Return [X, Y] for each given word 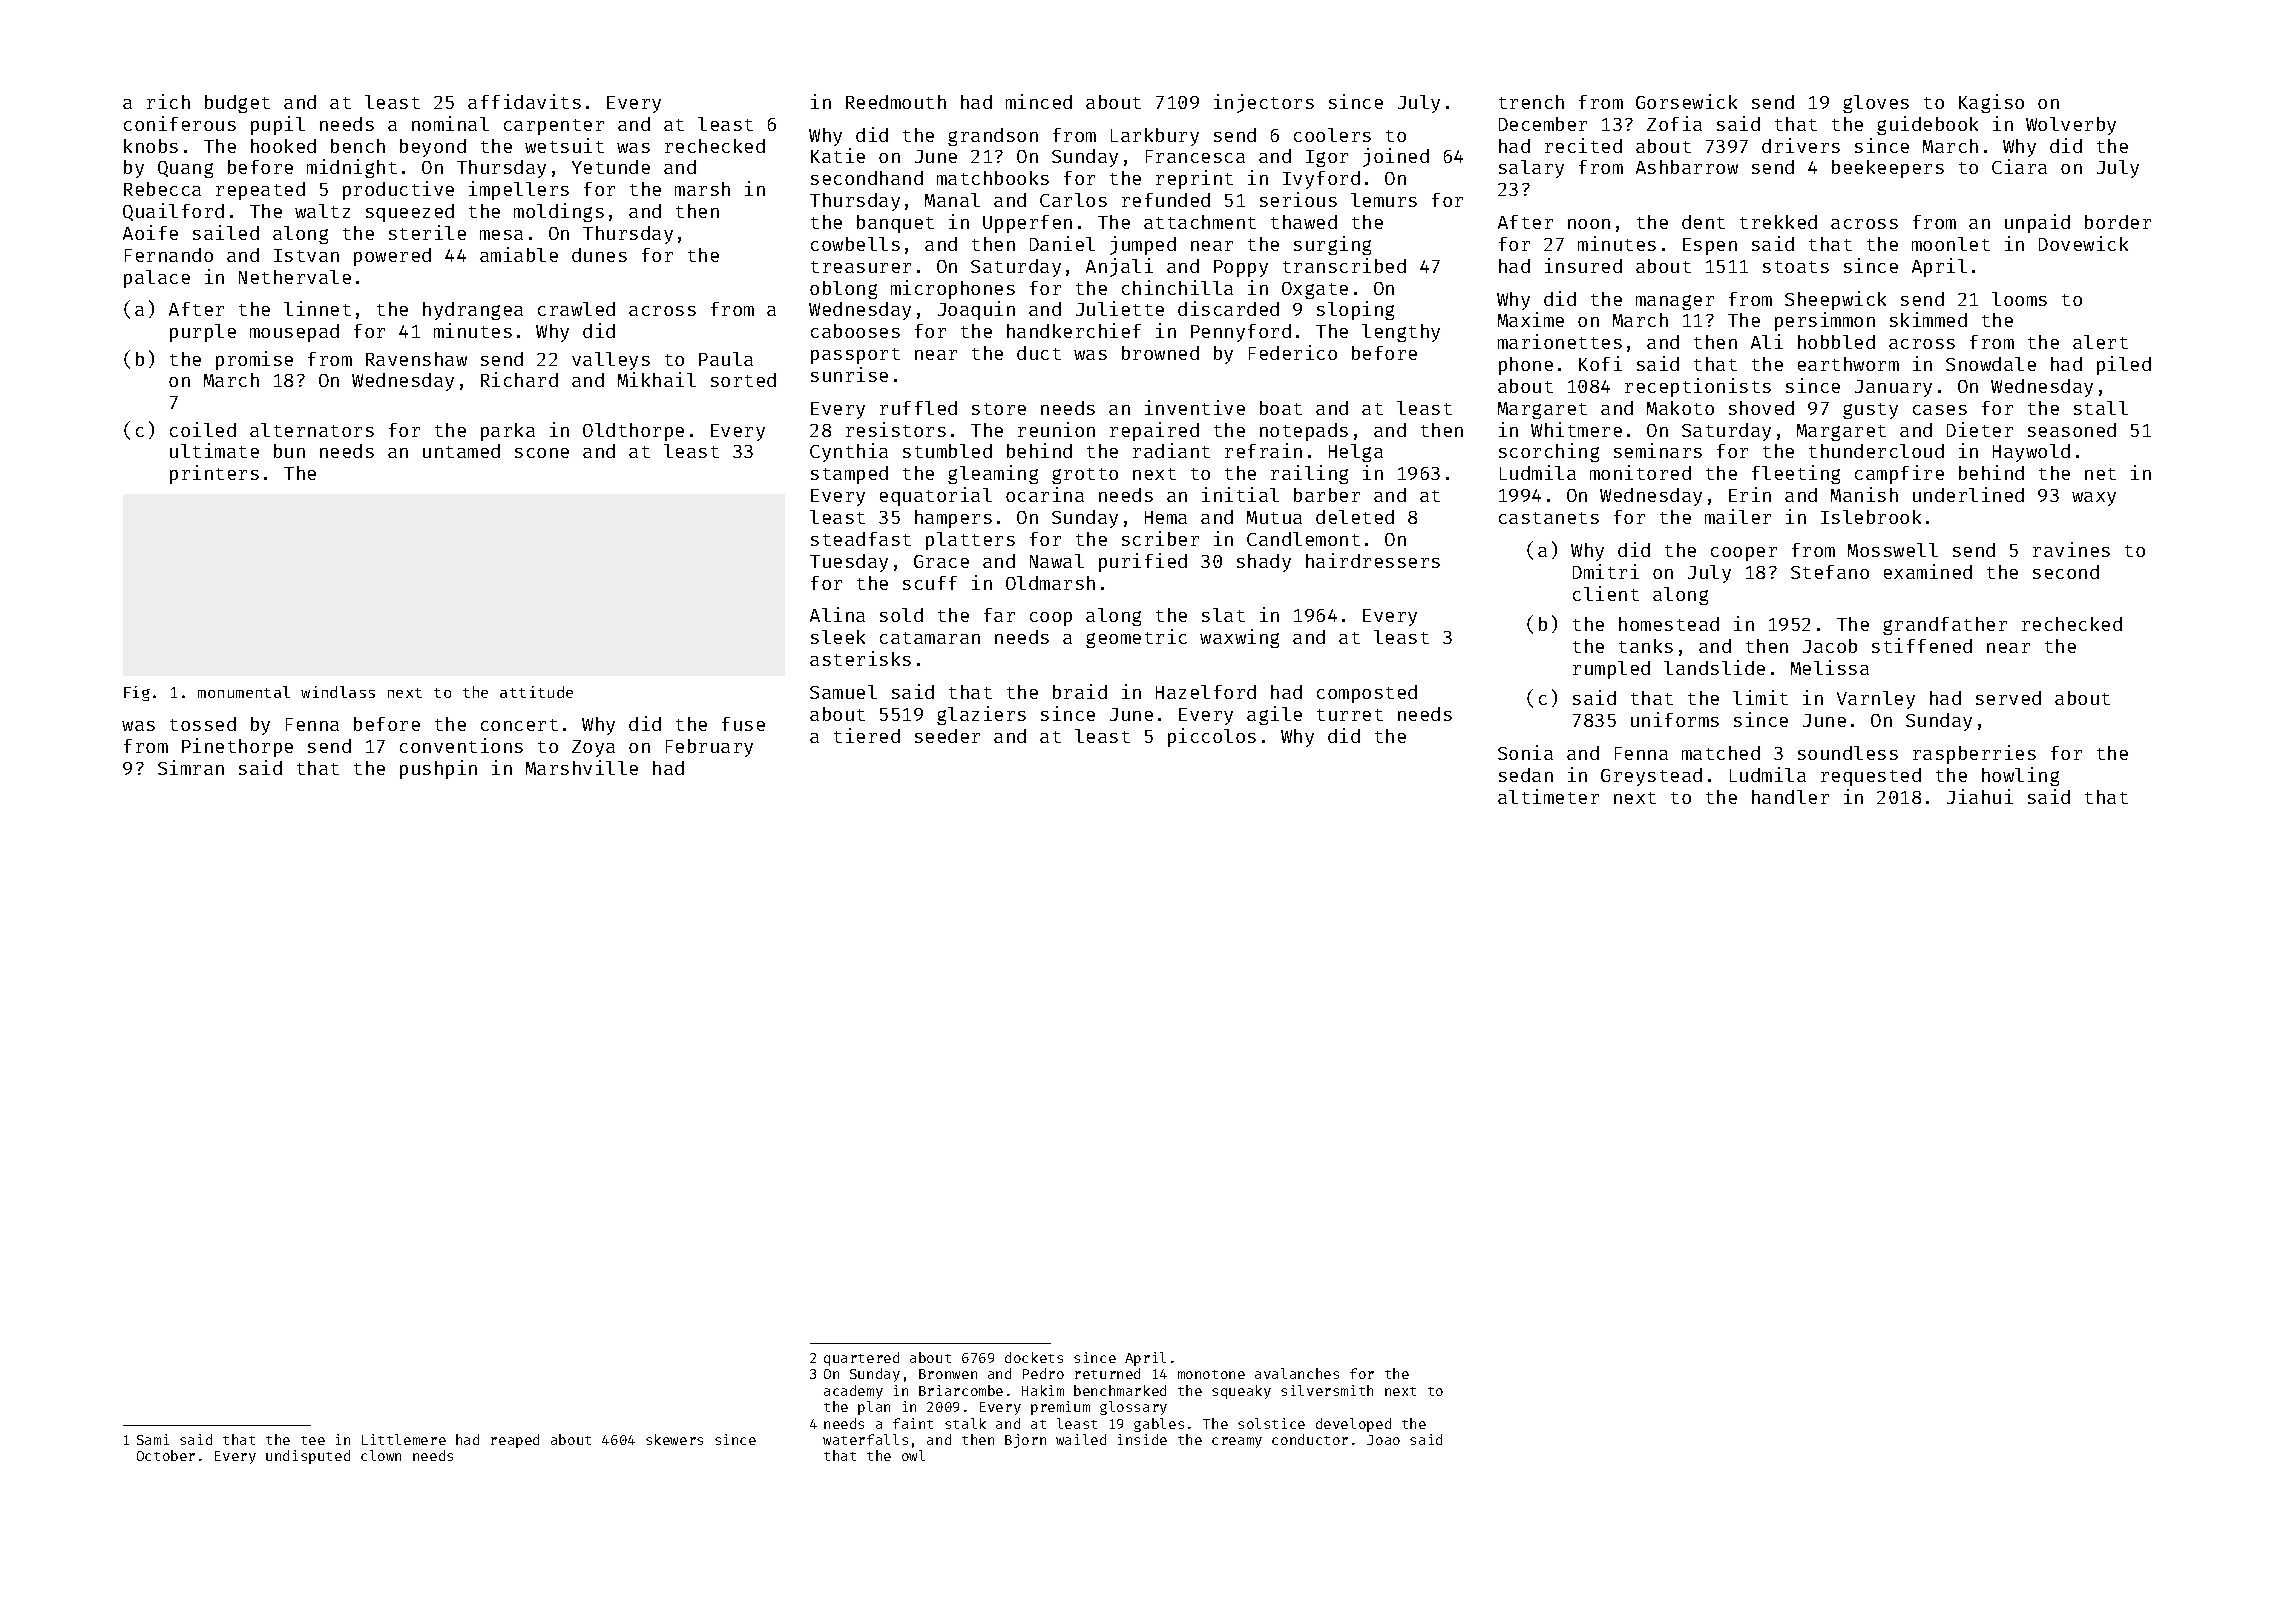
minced [1039, 101]
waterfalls [865, 1439]
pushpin [438, 769]
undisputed [308, 1457]
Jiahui [1980, 796]
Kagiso [1991, 103]
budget [237, 104]
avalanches [1297, 1373]
